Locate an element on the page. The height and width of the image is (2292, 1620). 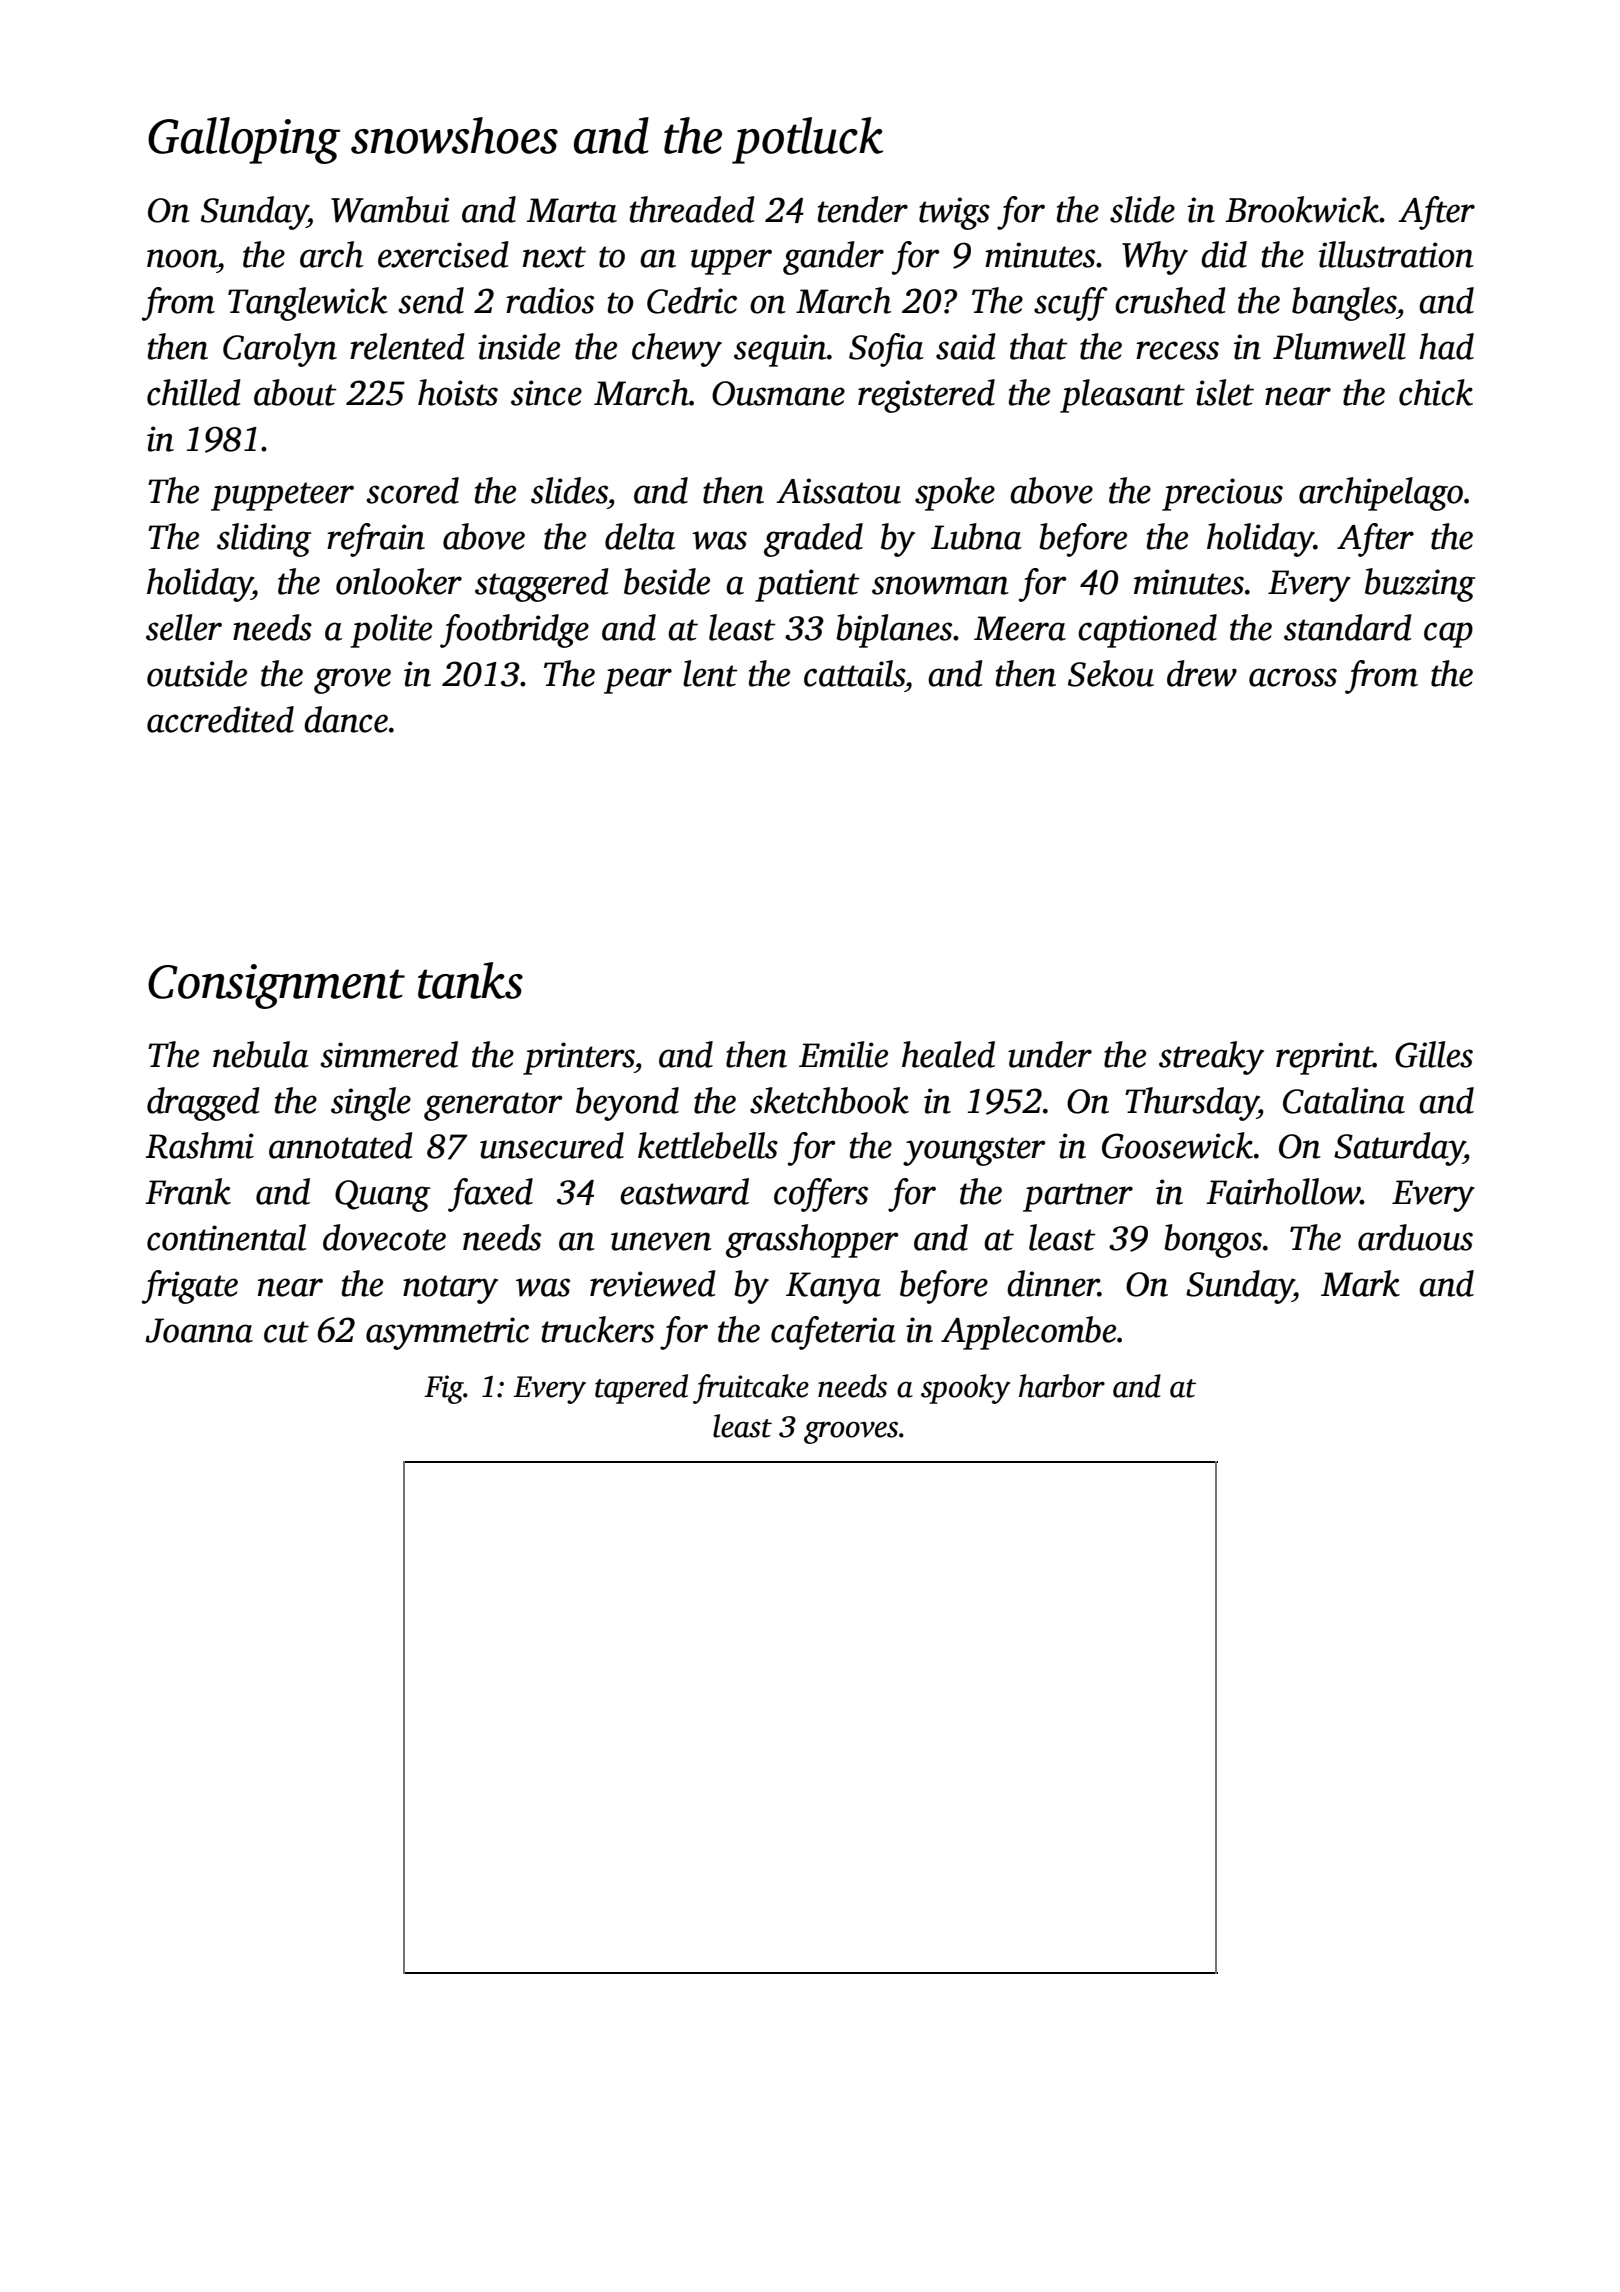
simmered is located at coordinates (389, 1054).
